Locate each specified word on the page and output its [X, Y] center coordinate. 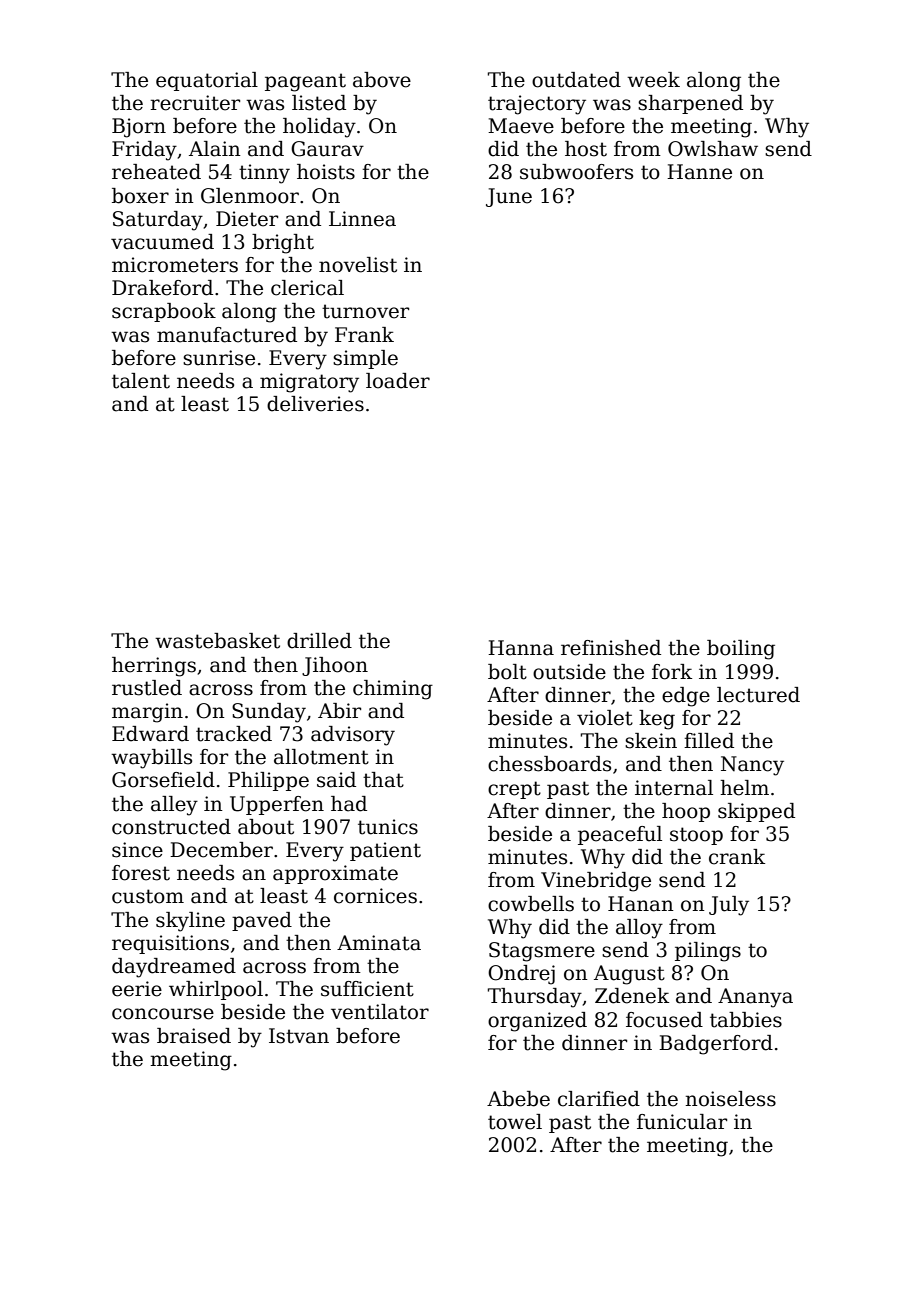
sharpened [690, 104]
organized [537, 1022]
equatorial [207, 81]
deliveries [315, 404]
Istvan [299, 1036]
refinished [611, 648]
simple [365, 359]
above [382, 80]
